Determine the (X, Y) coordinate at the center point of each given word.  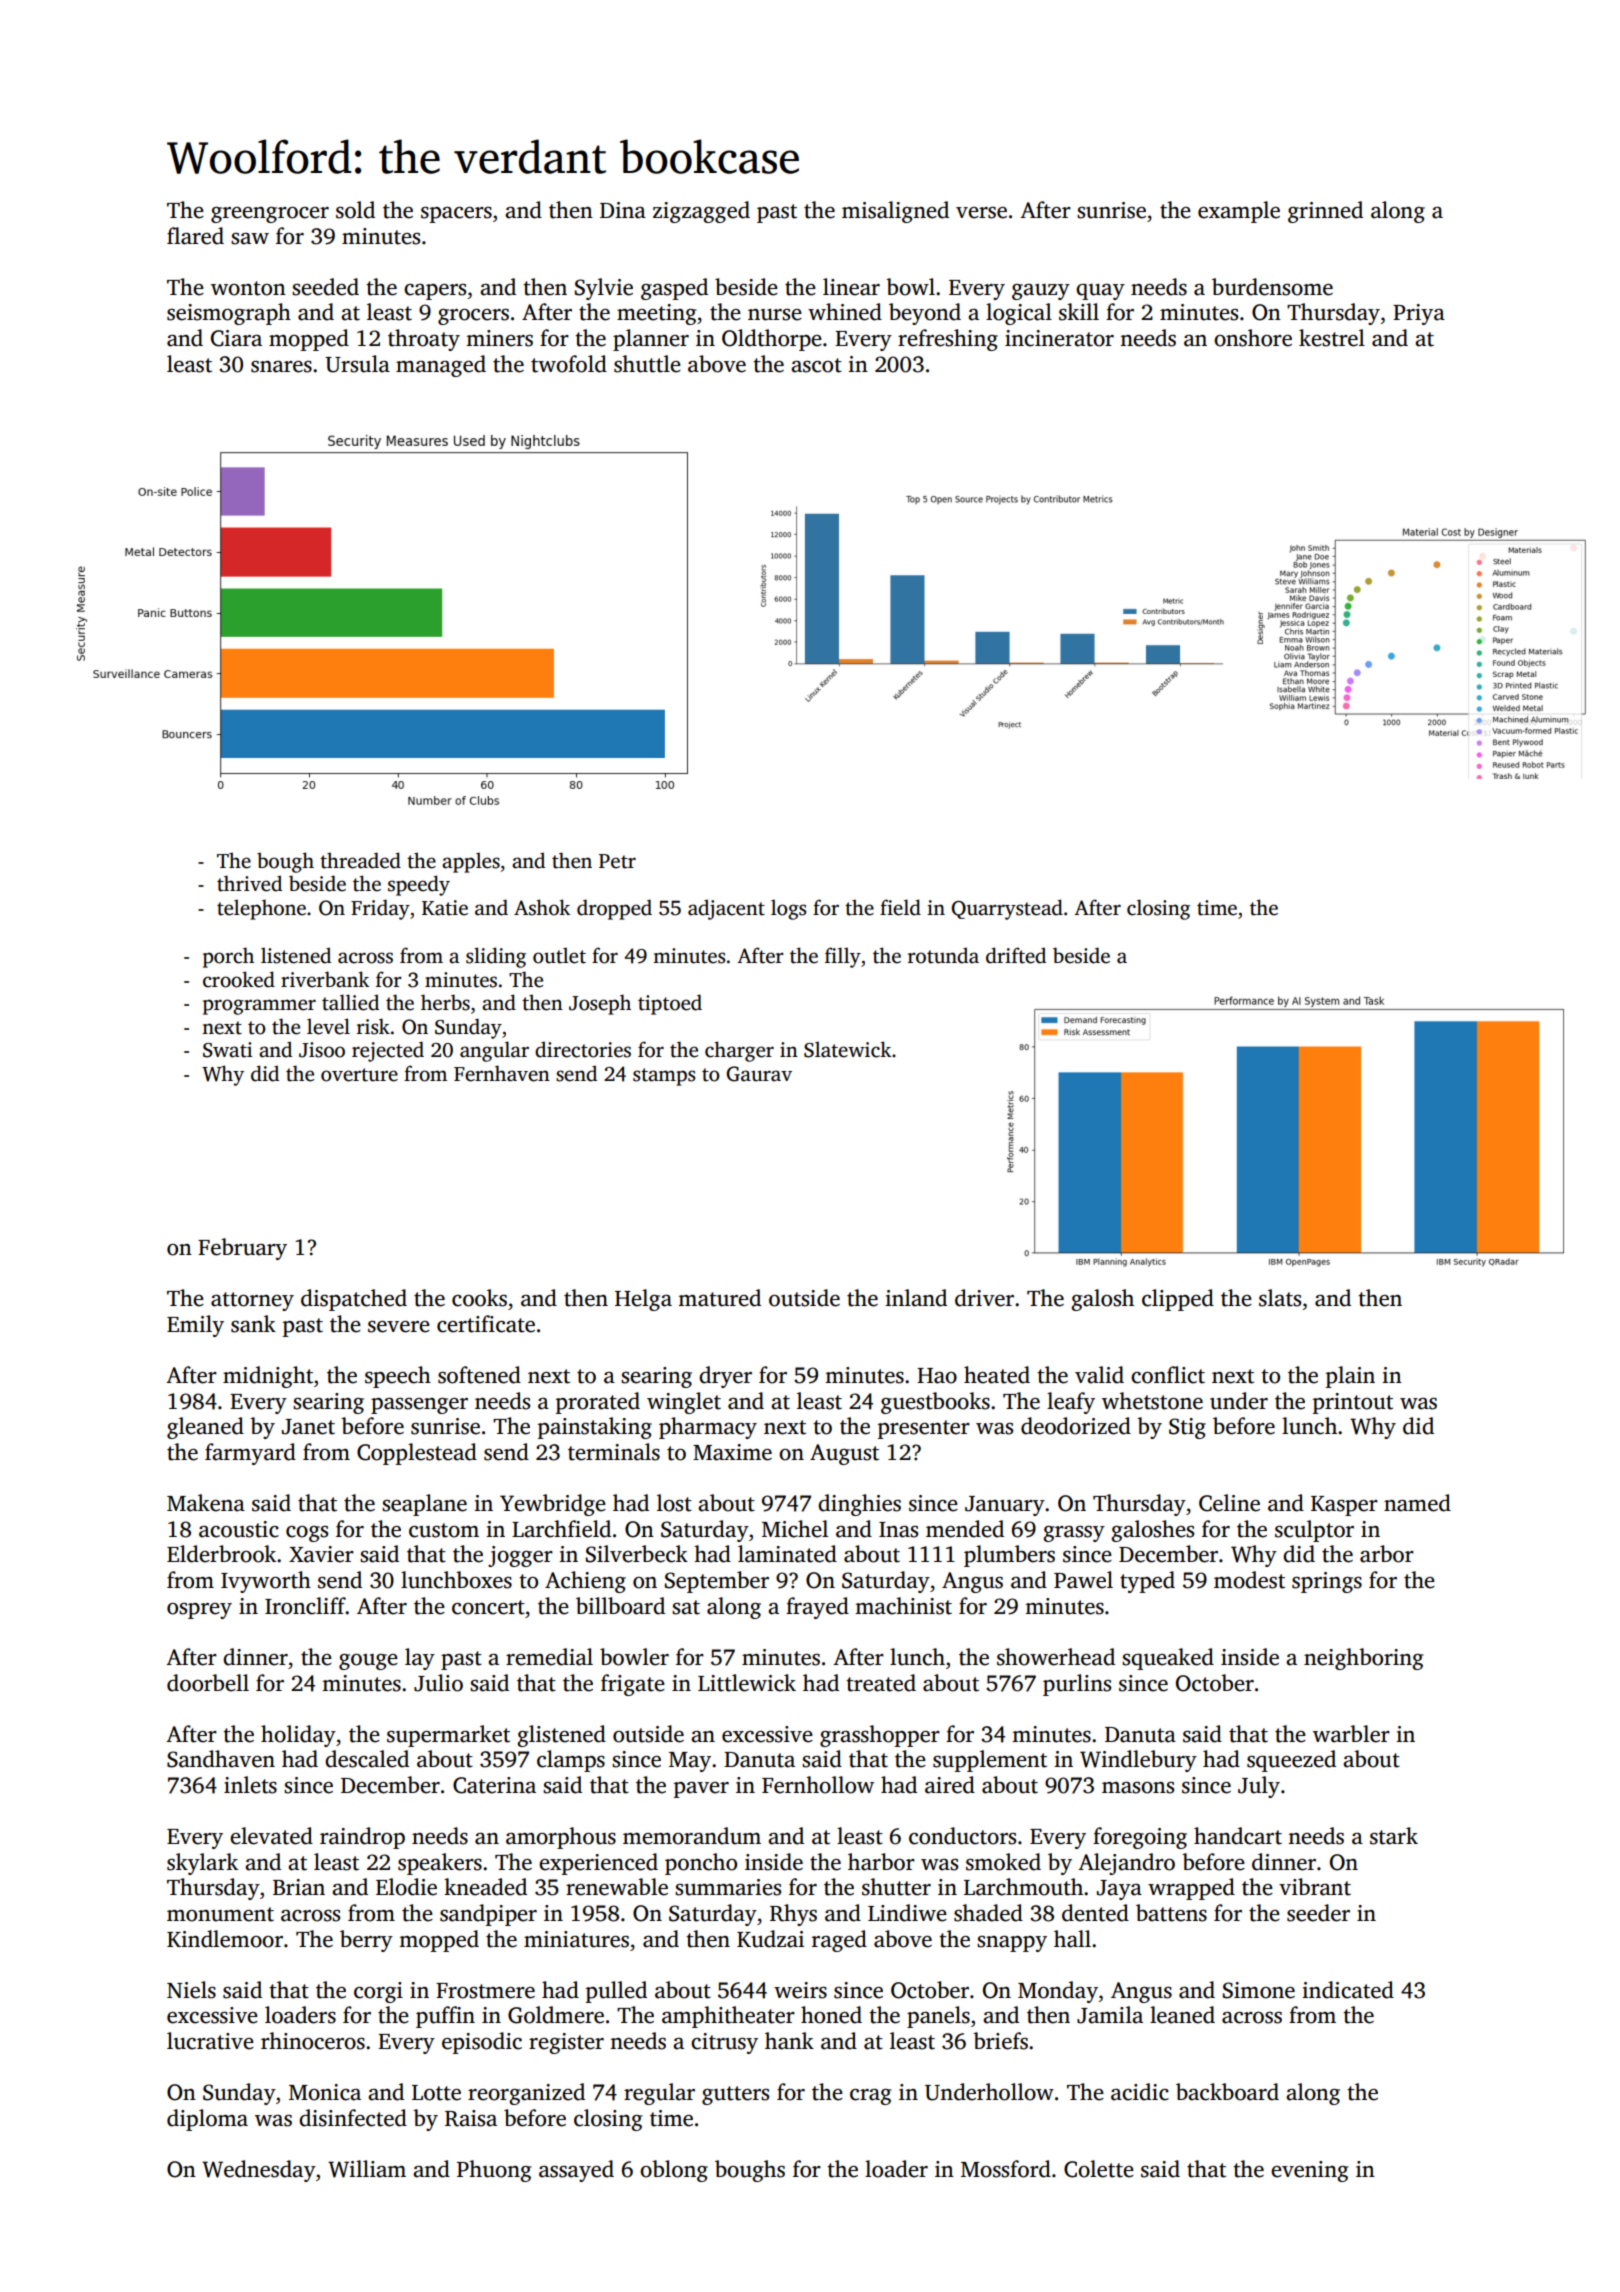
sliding (496, 957)
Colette (1099, 2169)
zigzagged (701, 212)
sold (355, 210)
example (1239, 212)
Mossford (1006, 2169)
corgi (378, 1992)
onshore (1253, 338)
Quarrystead (1007, 909)
